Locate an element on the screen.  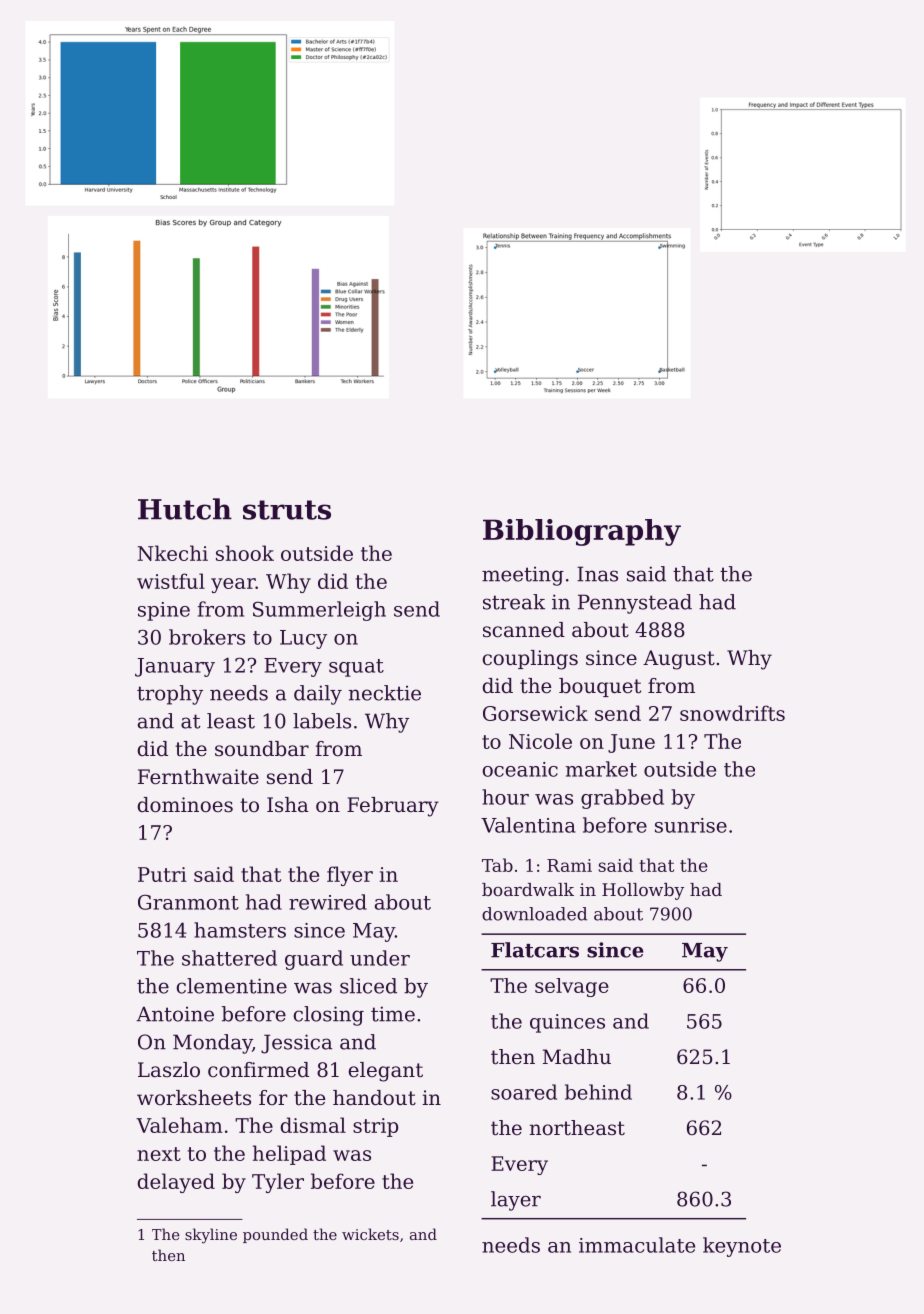
Fernthwaite is located at coordinates (198, 777).
